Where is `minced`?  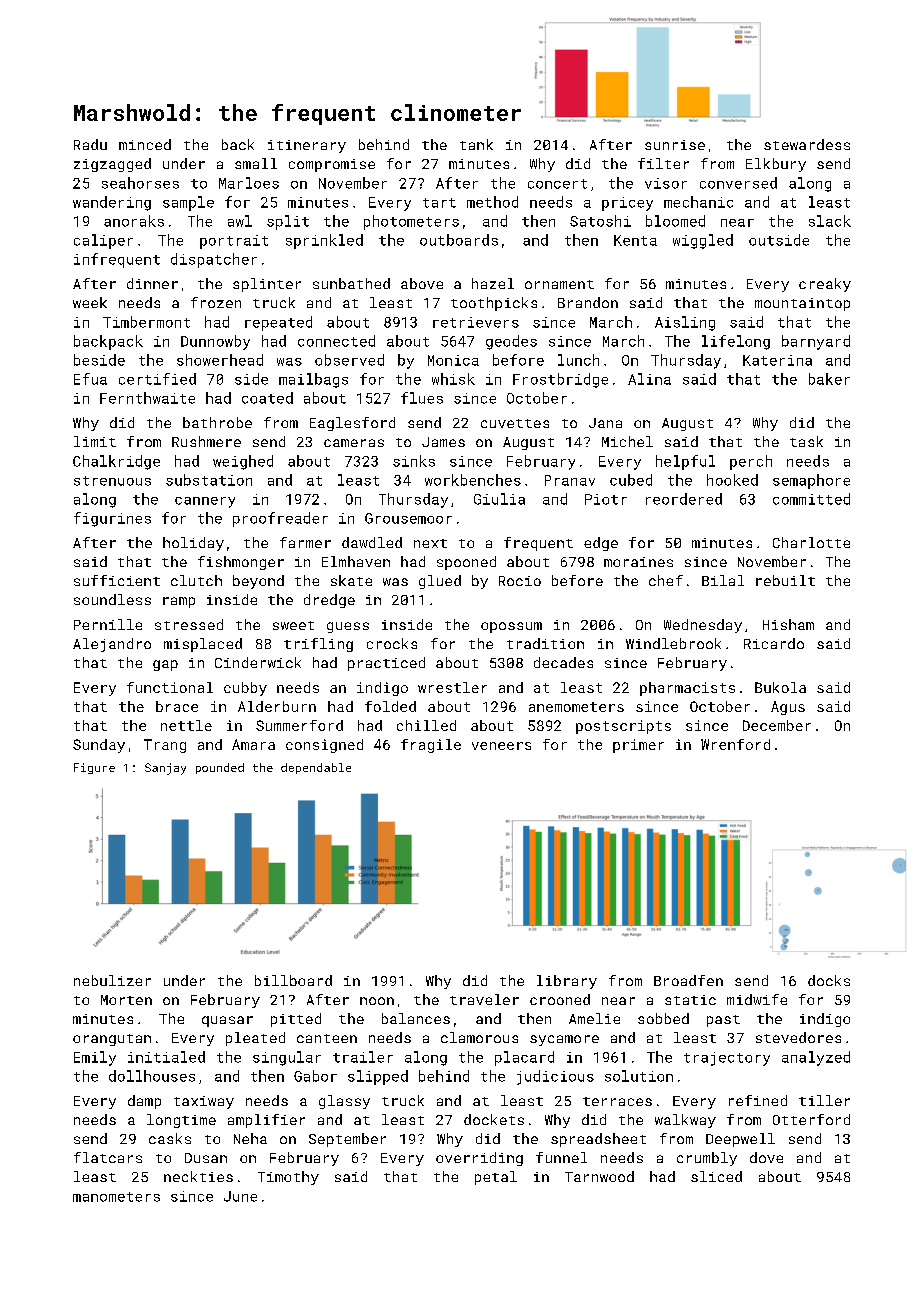 minced is located at coordinates (145, 144).
